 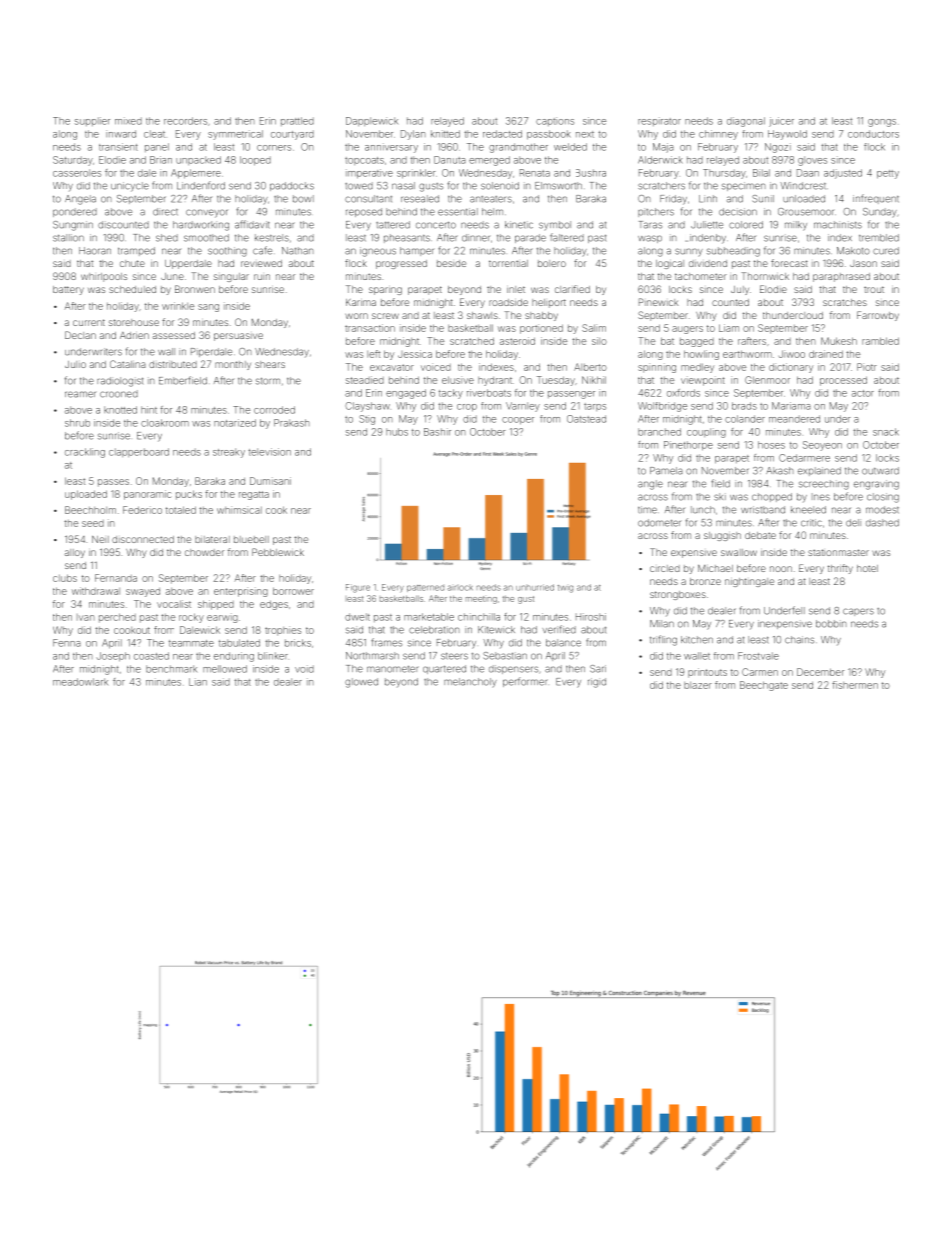 I want to click on Fenna, so click(x=67, y=643).
